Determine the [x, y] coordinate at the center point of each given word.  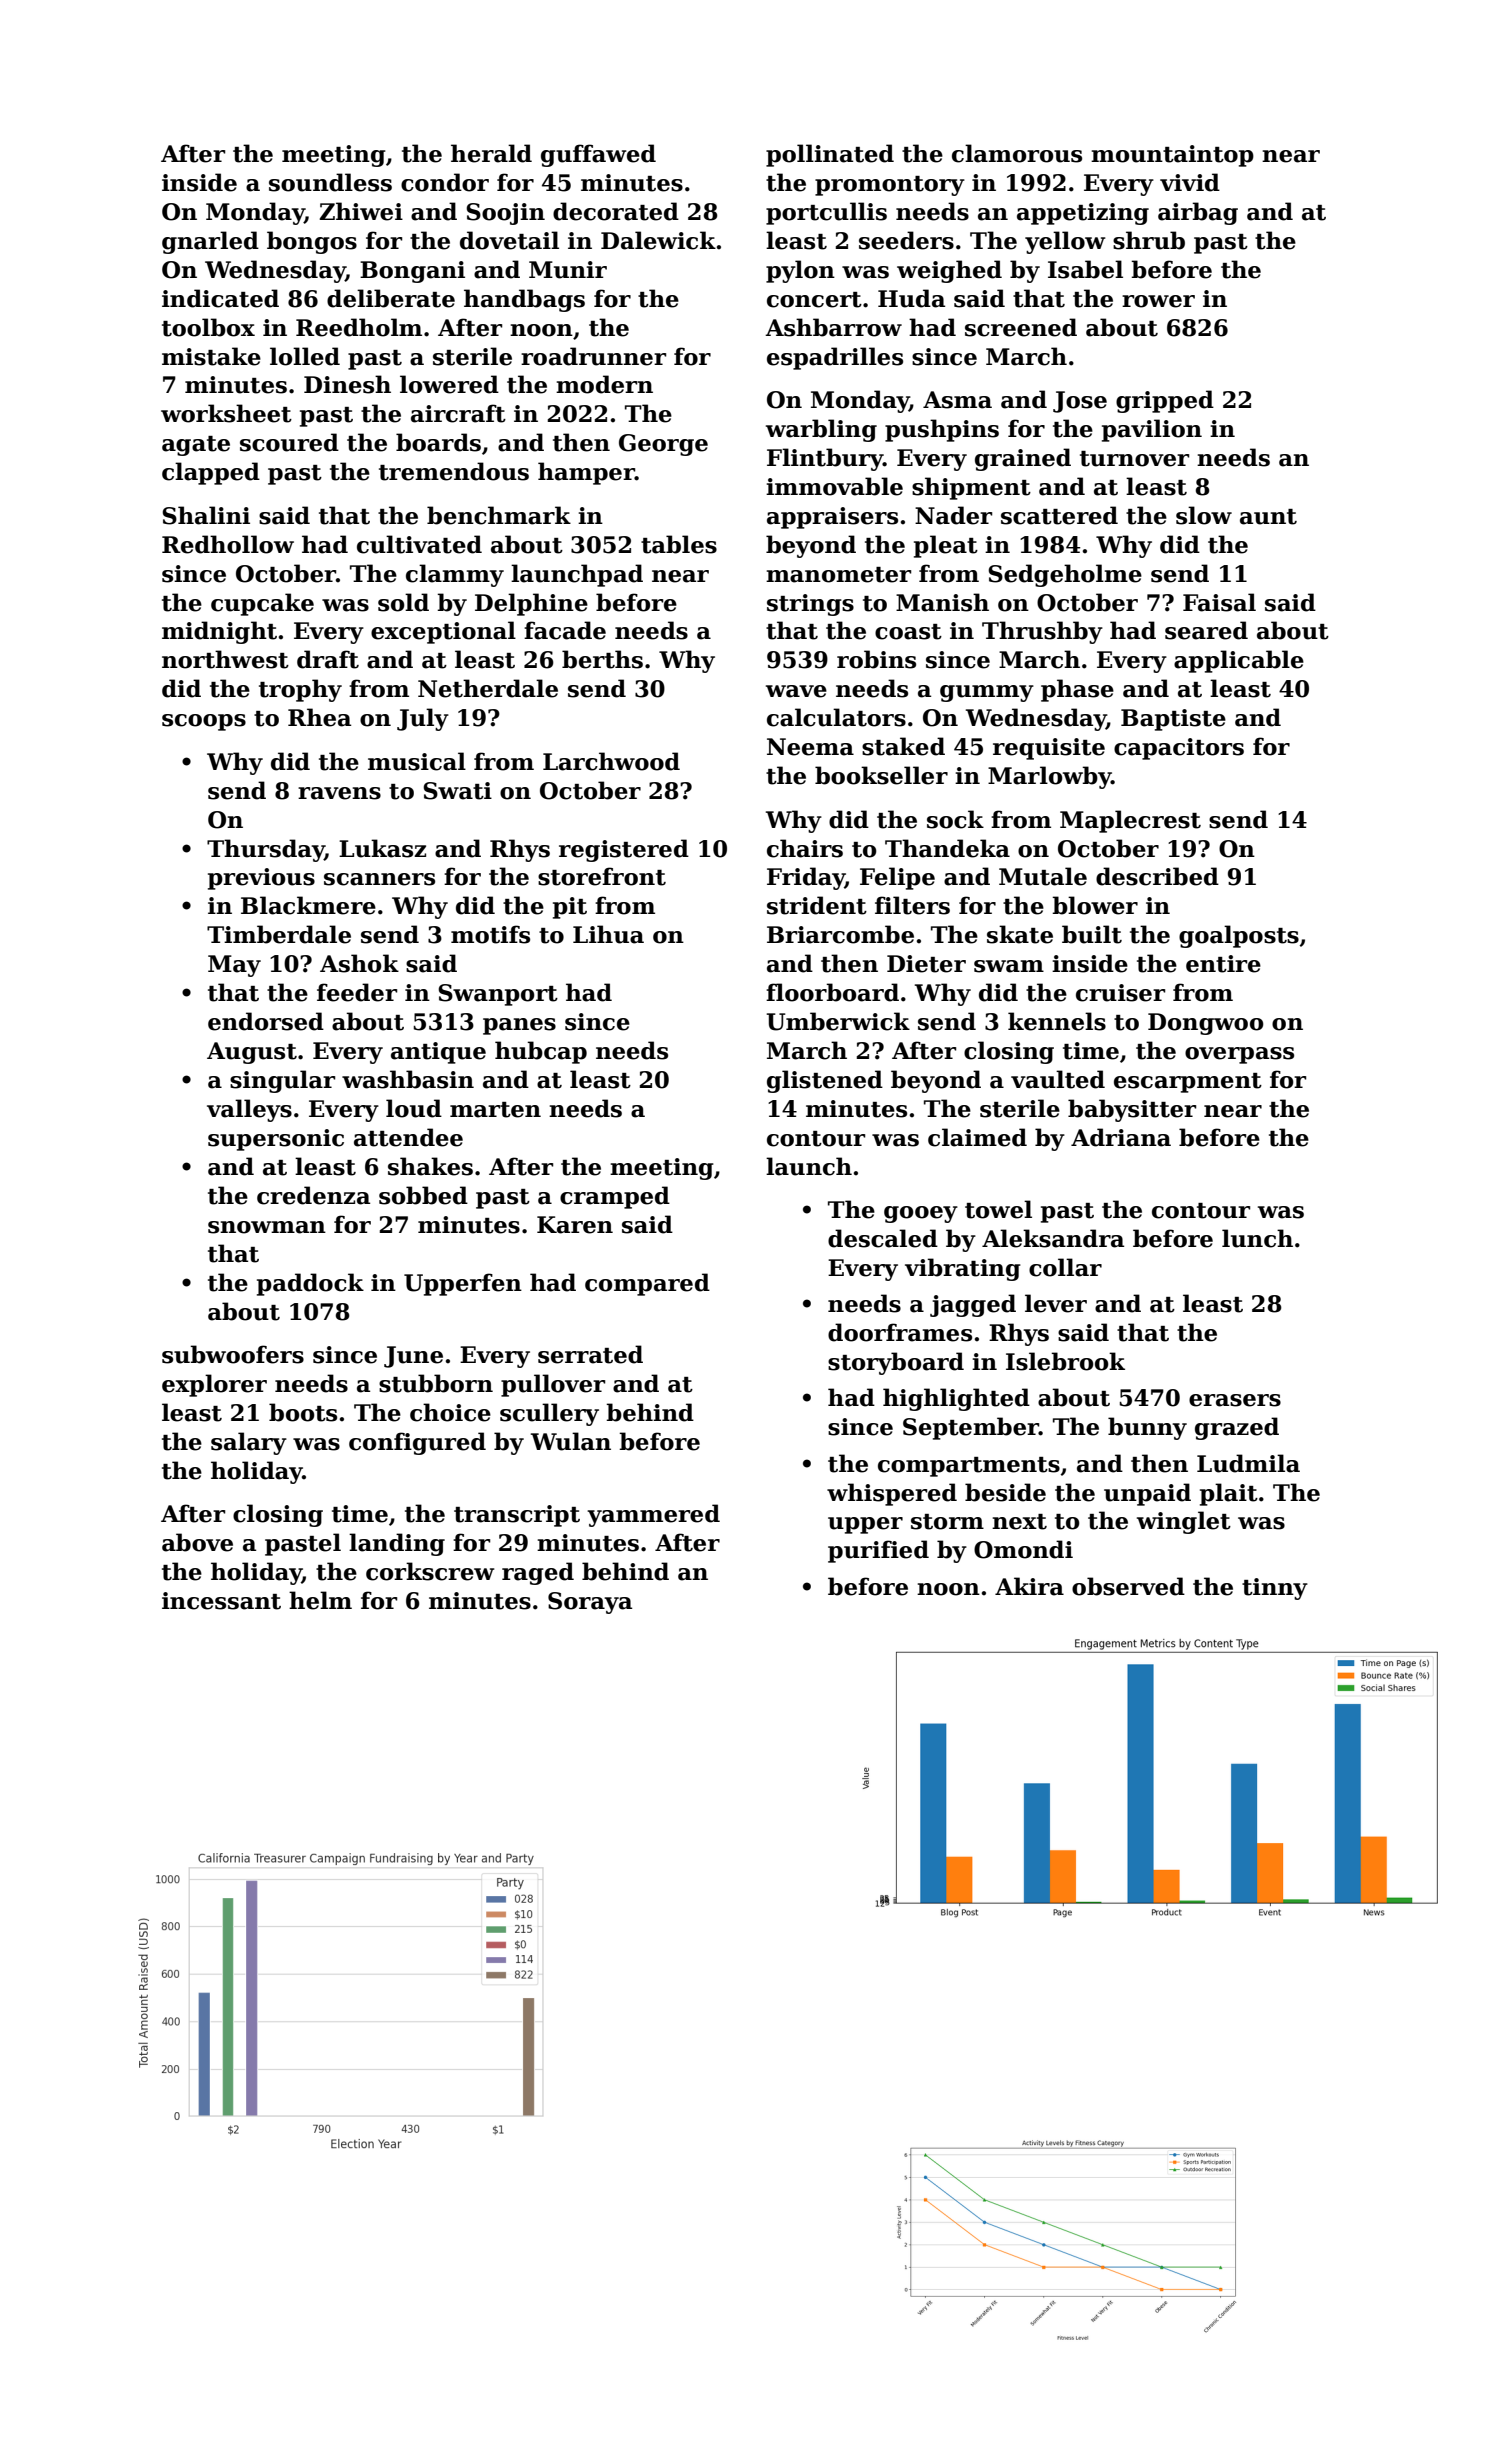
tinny [1275, 1589]
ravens [339, 793]
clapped [211, 473]
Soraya [590, 1603]
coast [908, 632]
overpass [1239, 1055]
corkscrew [430, 1571]
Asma [957, 400]
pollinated [830, 155]
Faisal [1219, 602]
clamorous [1017, 153]
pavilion [1152, 430]
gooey [921, 1214]
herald [491, 153]
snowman [267, 1227]
